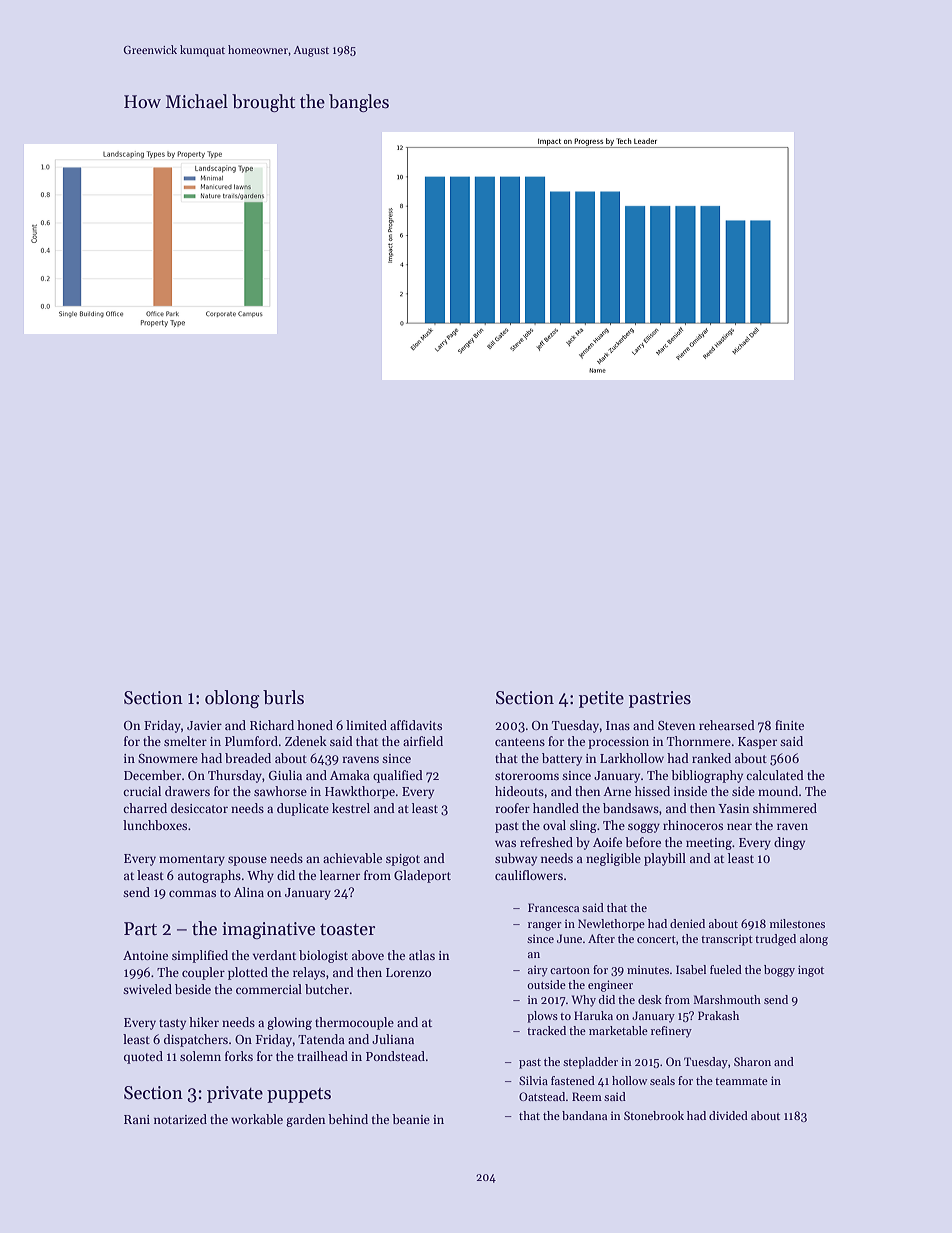 Image resolution: width=952 pixels, height=1233 pixels. What do you see at coordinates (687, 923) in the screenshot?
I see `denied` at bounding box center [687, 923].
